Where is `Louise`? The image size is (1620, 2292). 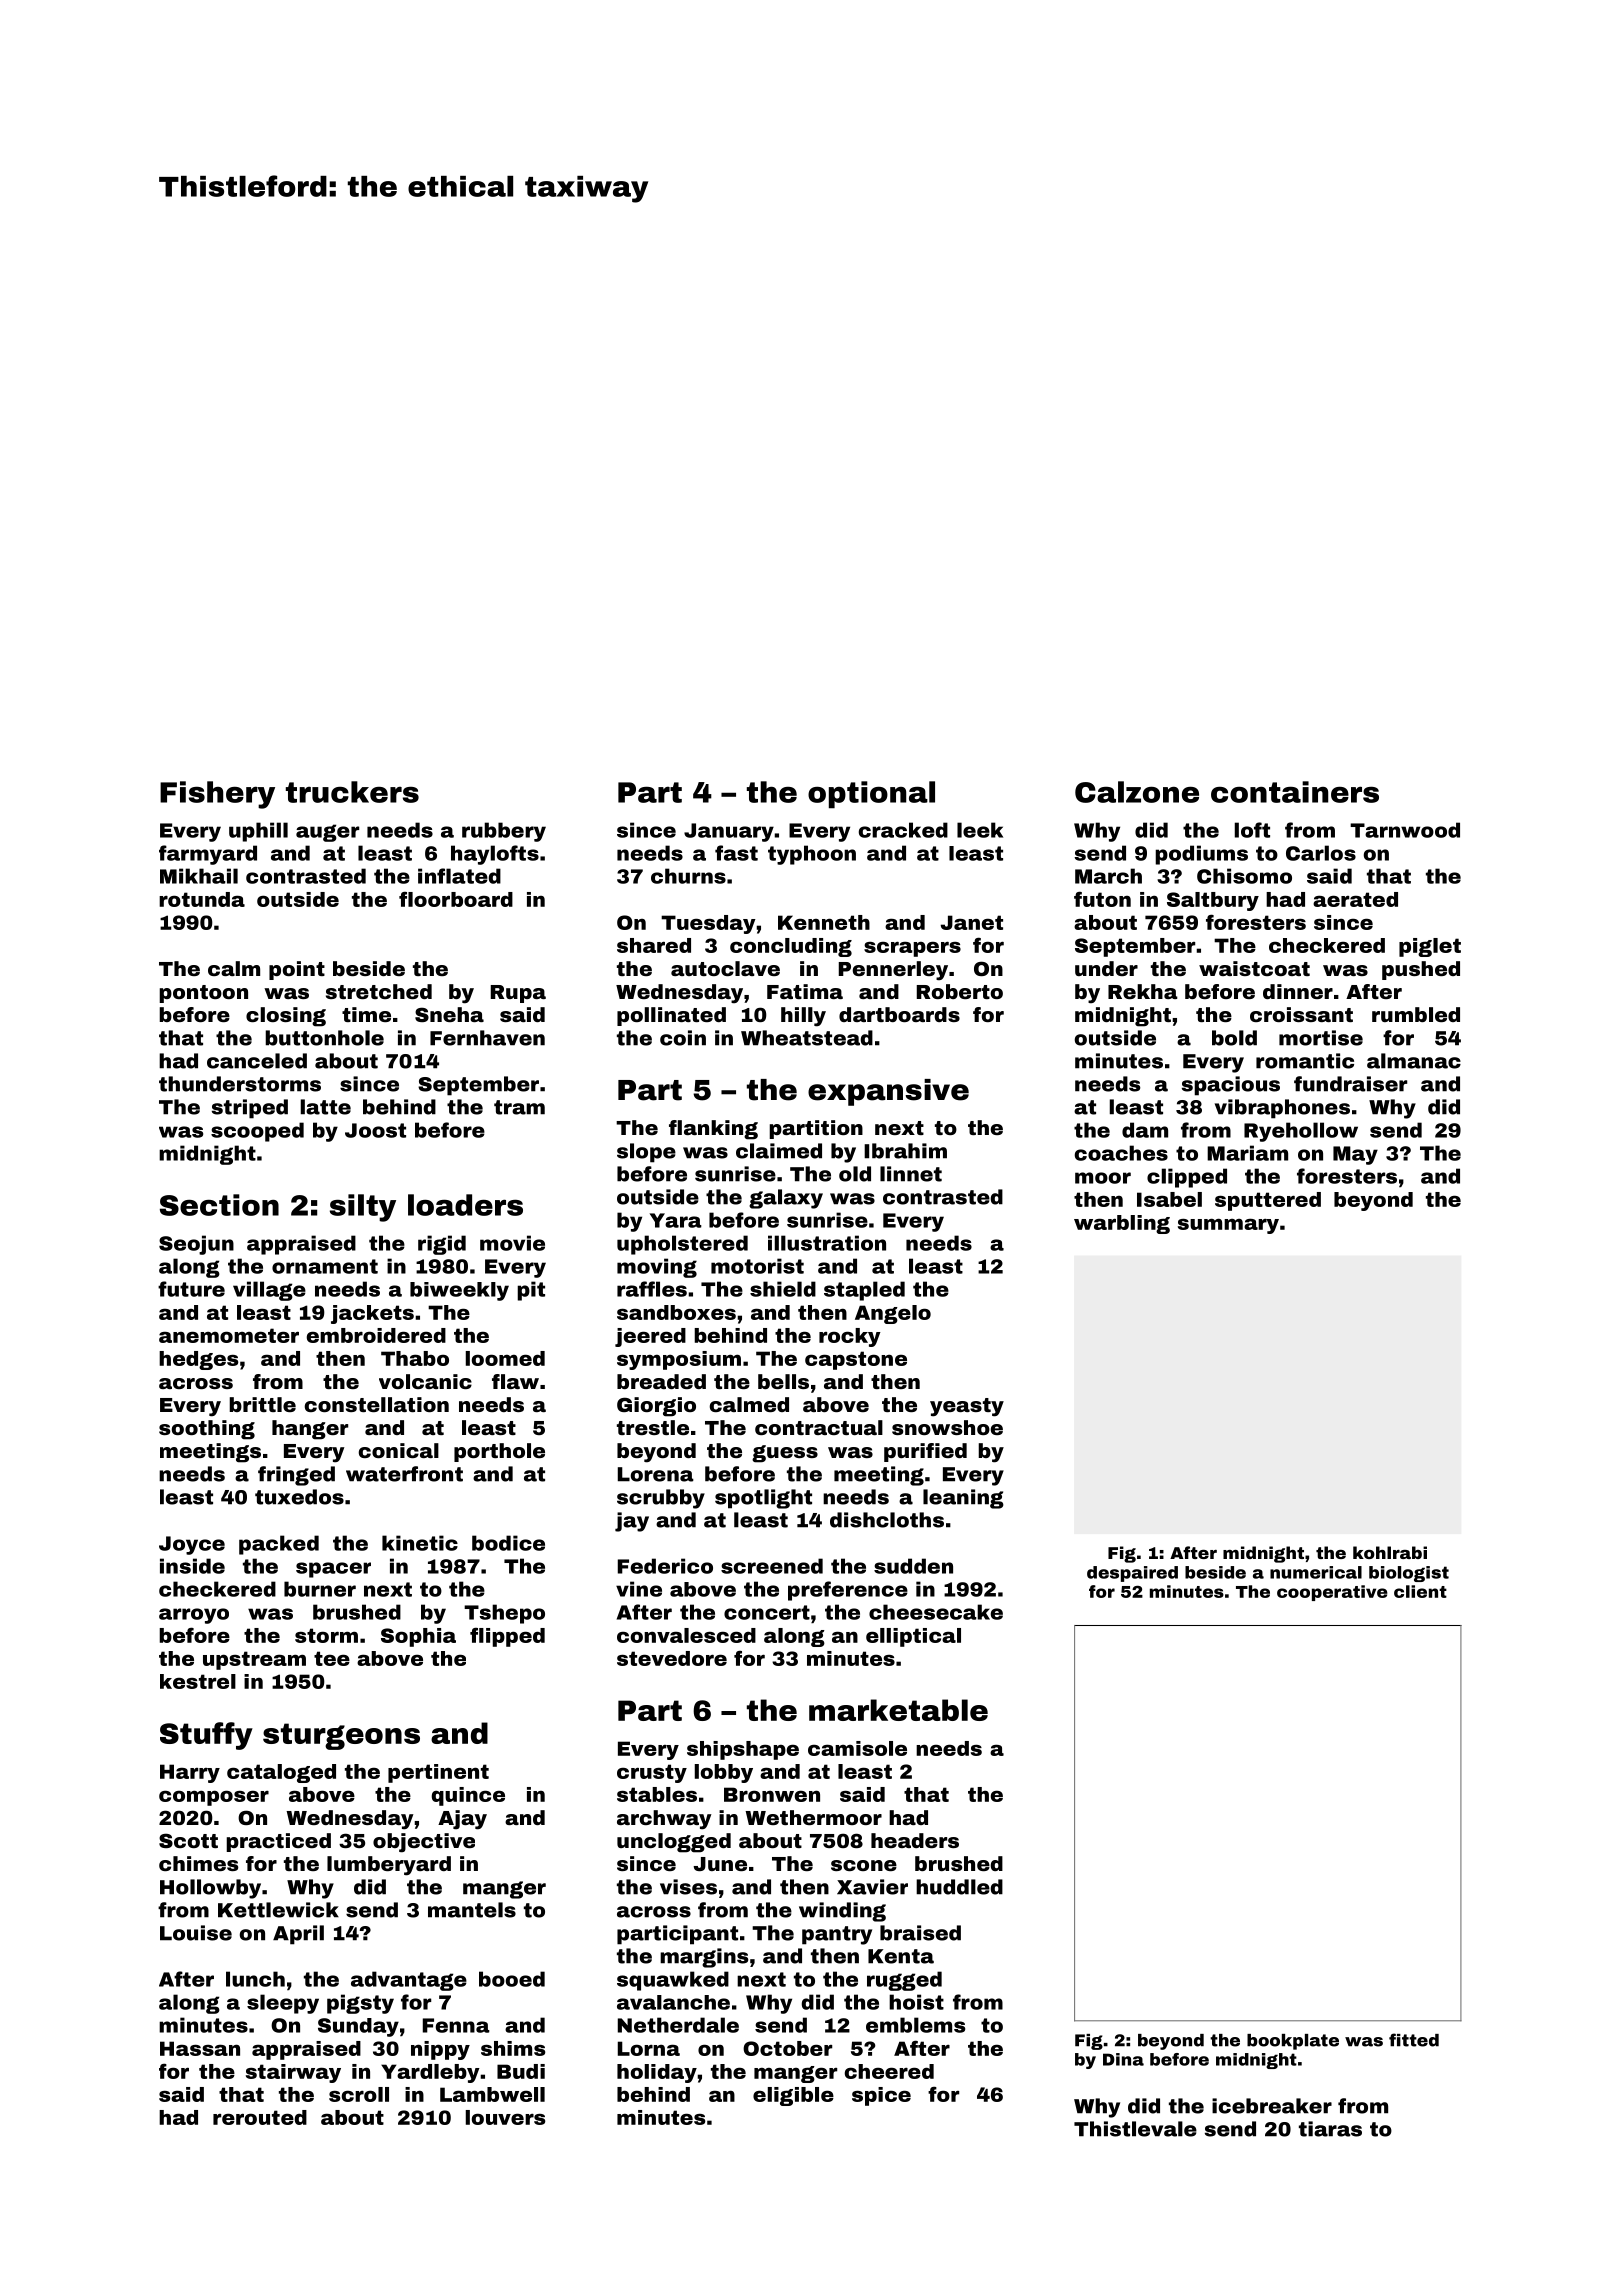
Louise is located at coordinates (196, 1933).
